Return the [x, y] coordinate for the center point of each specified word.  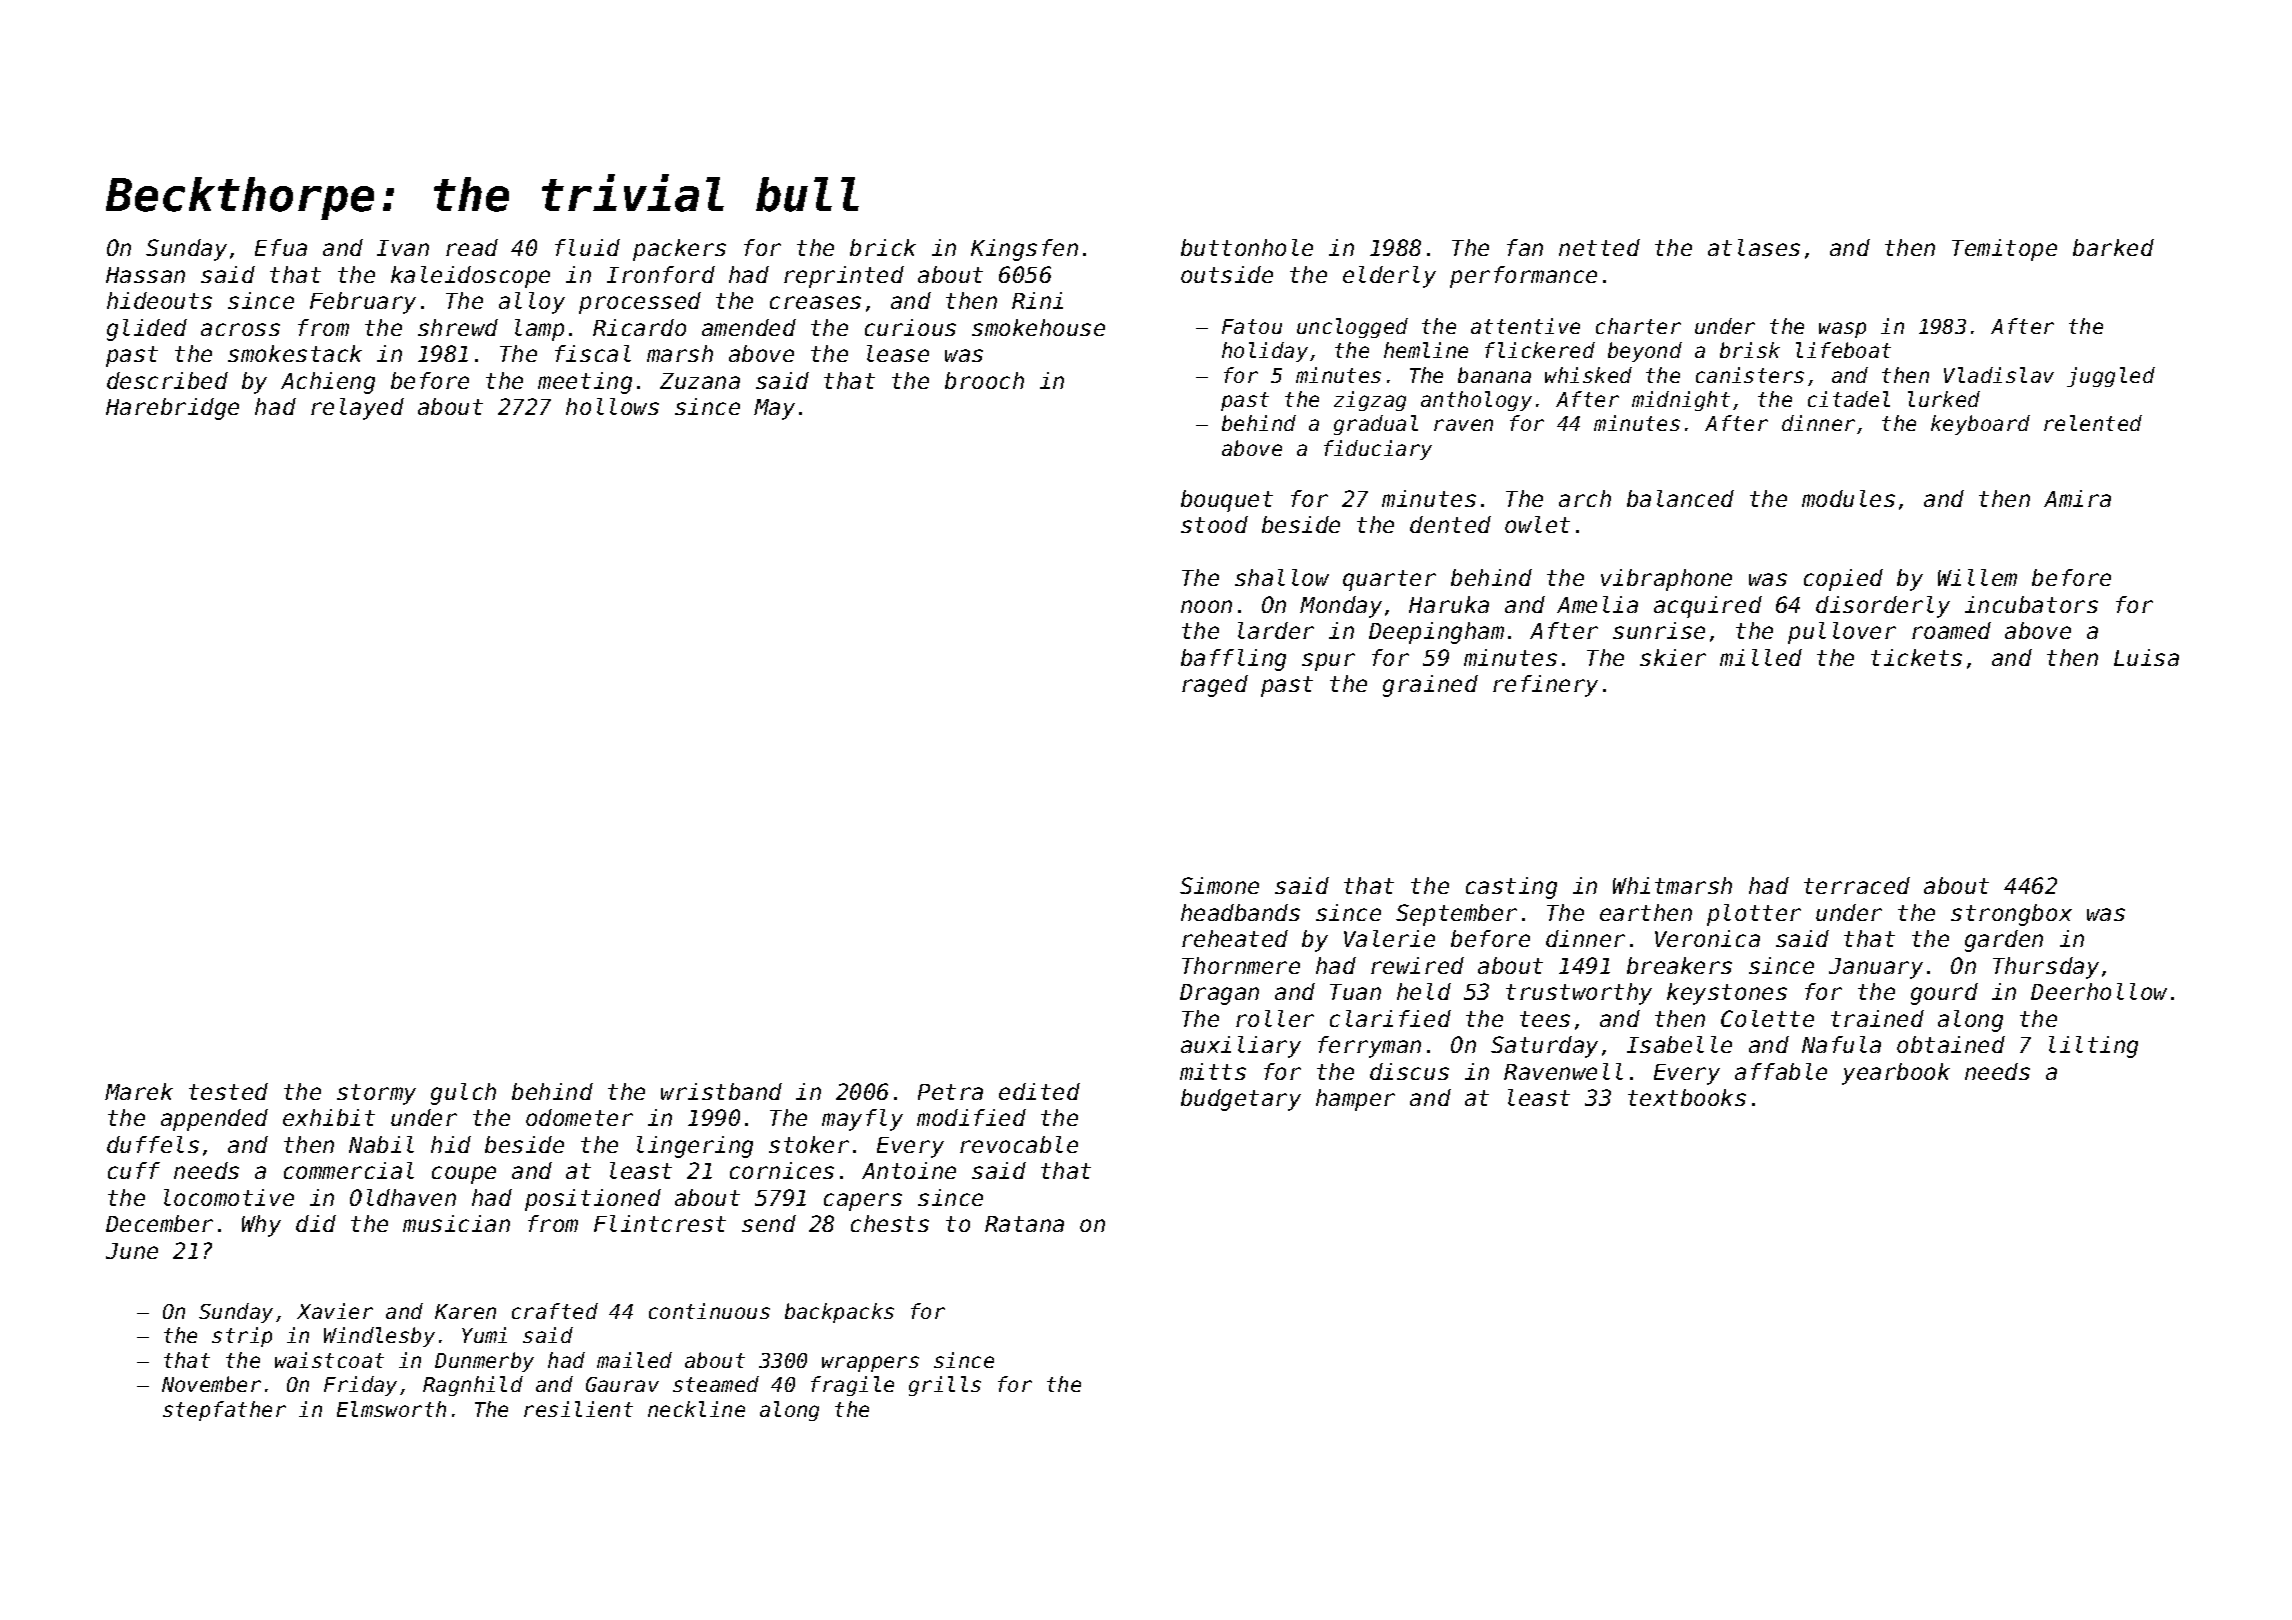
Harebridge [172, 409]
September [1456, 915]
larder [1276, 630]
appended [214, 1120]
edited [1039, 1091]
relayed [357, 409]
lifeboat [1843, 350]
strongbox [2011, 915]
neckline [696, 1409]
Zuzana [700, 381]
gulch [463, 1094]
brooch [984, 380]
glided [147, 330]
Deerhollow [2099, 991]
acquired [1708, 607]
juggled [2111, 377]
